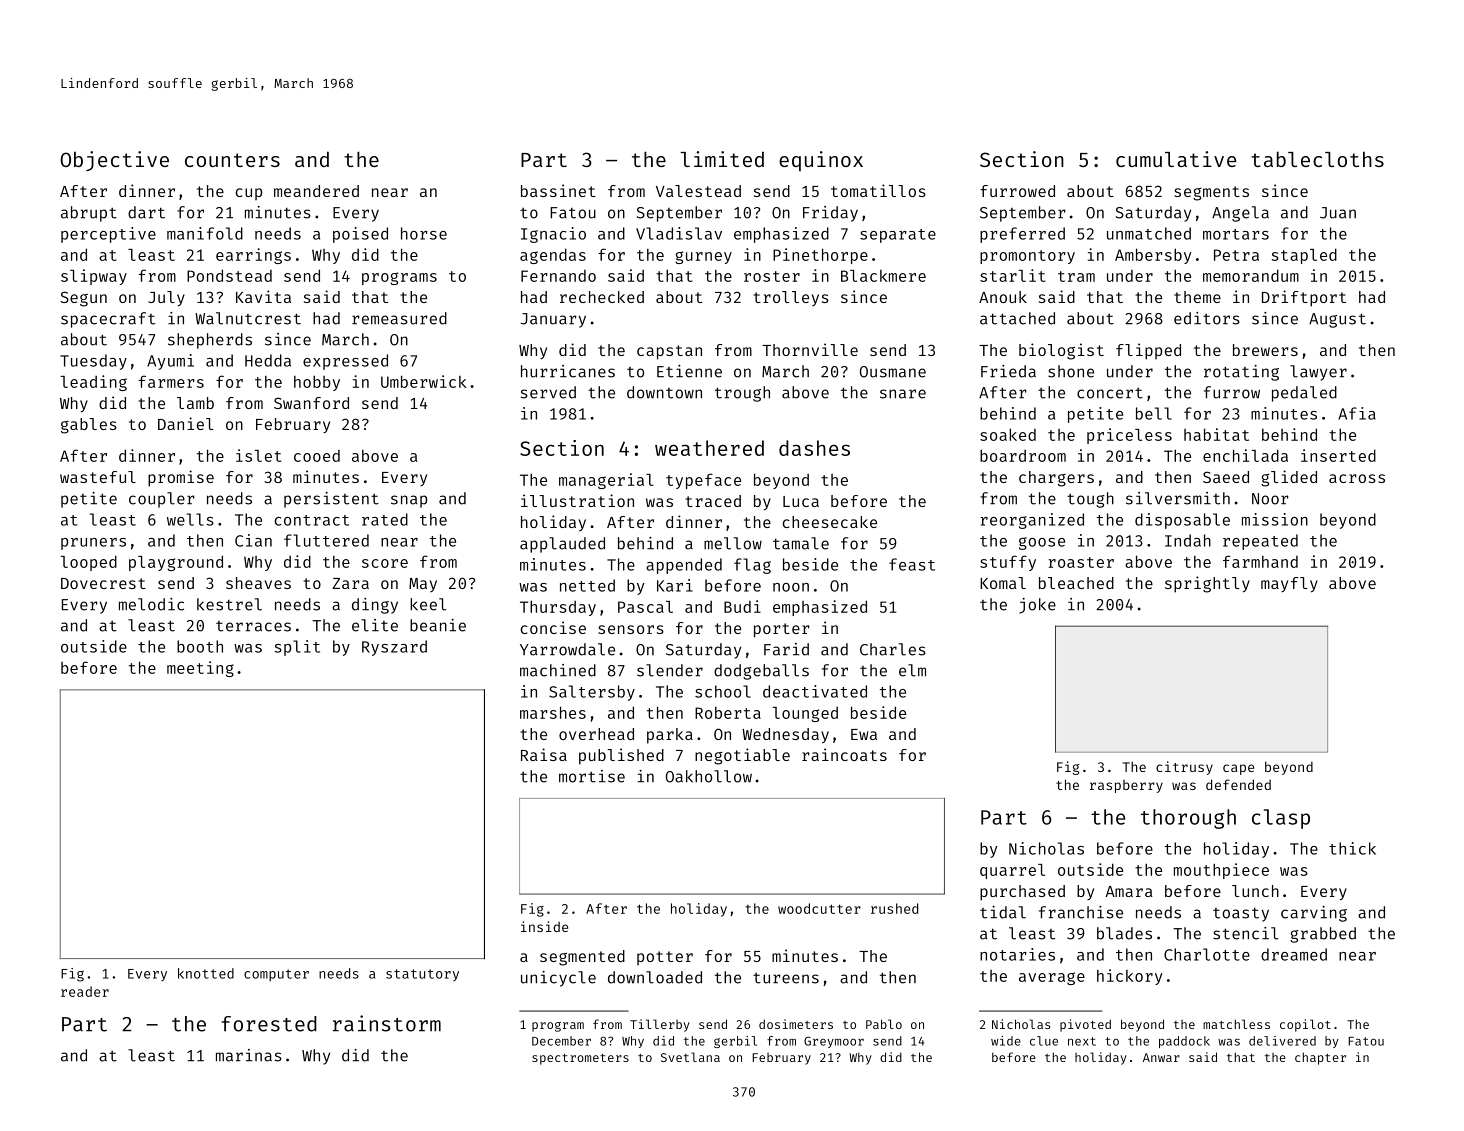 The width and height of the screenshot is (1464, 1131). What do you see at coordinates (821, 161) in the screenshot?
I see `equinox` at bounding box center [821, 161].
